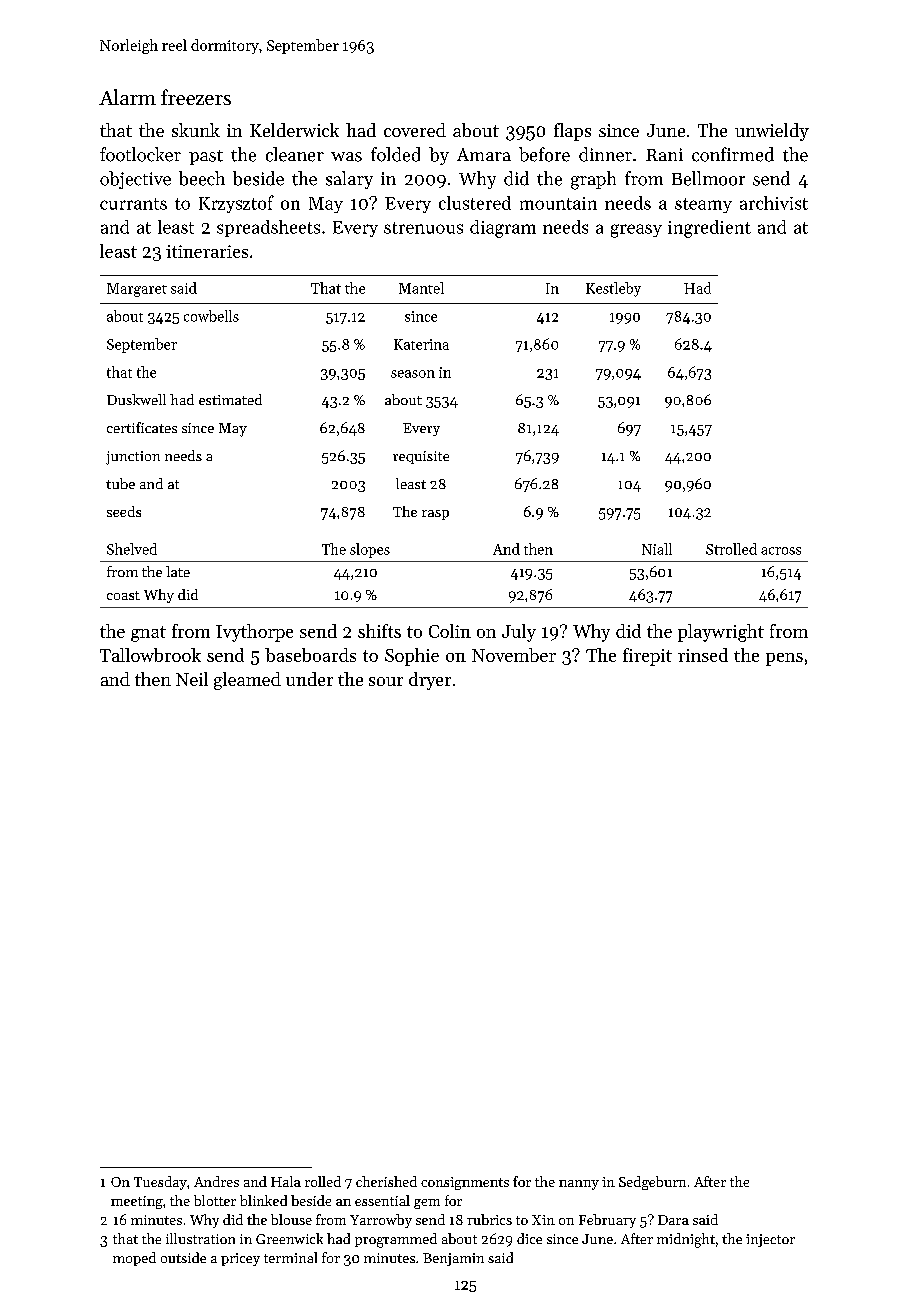 The height and width of the image is (1316, 908). What do you see at coordinates (123, 595) in the image?
I see `coast` at bounding box center [123, 595].
